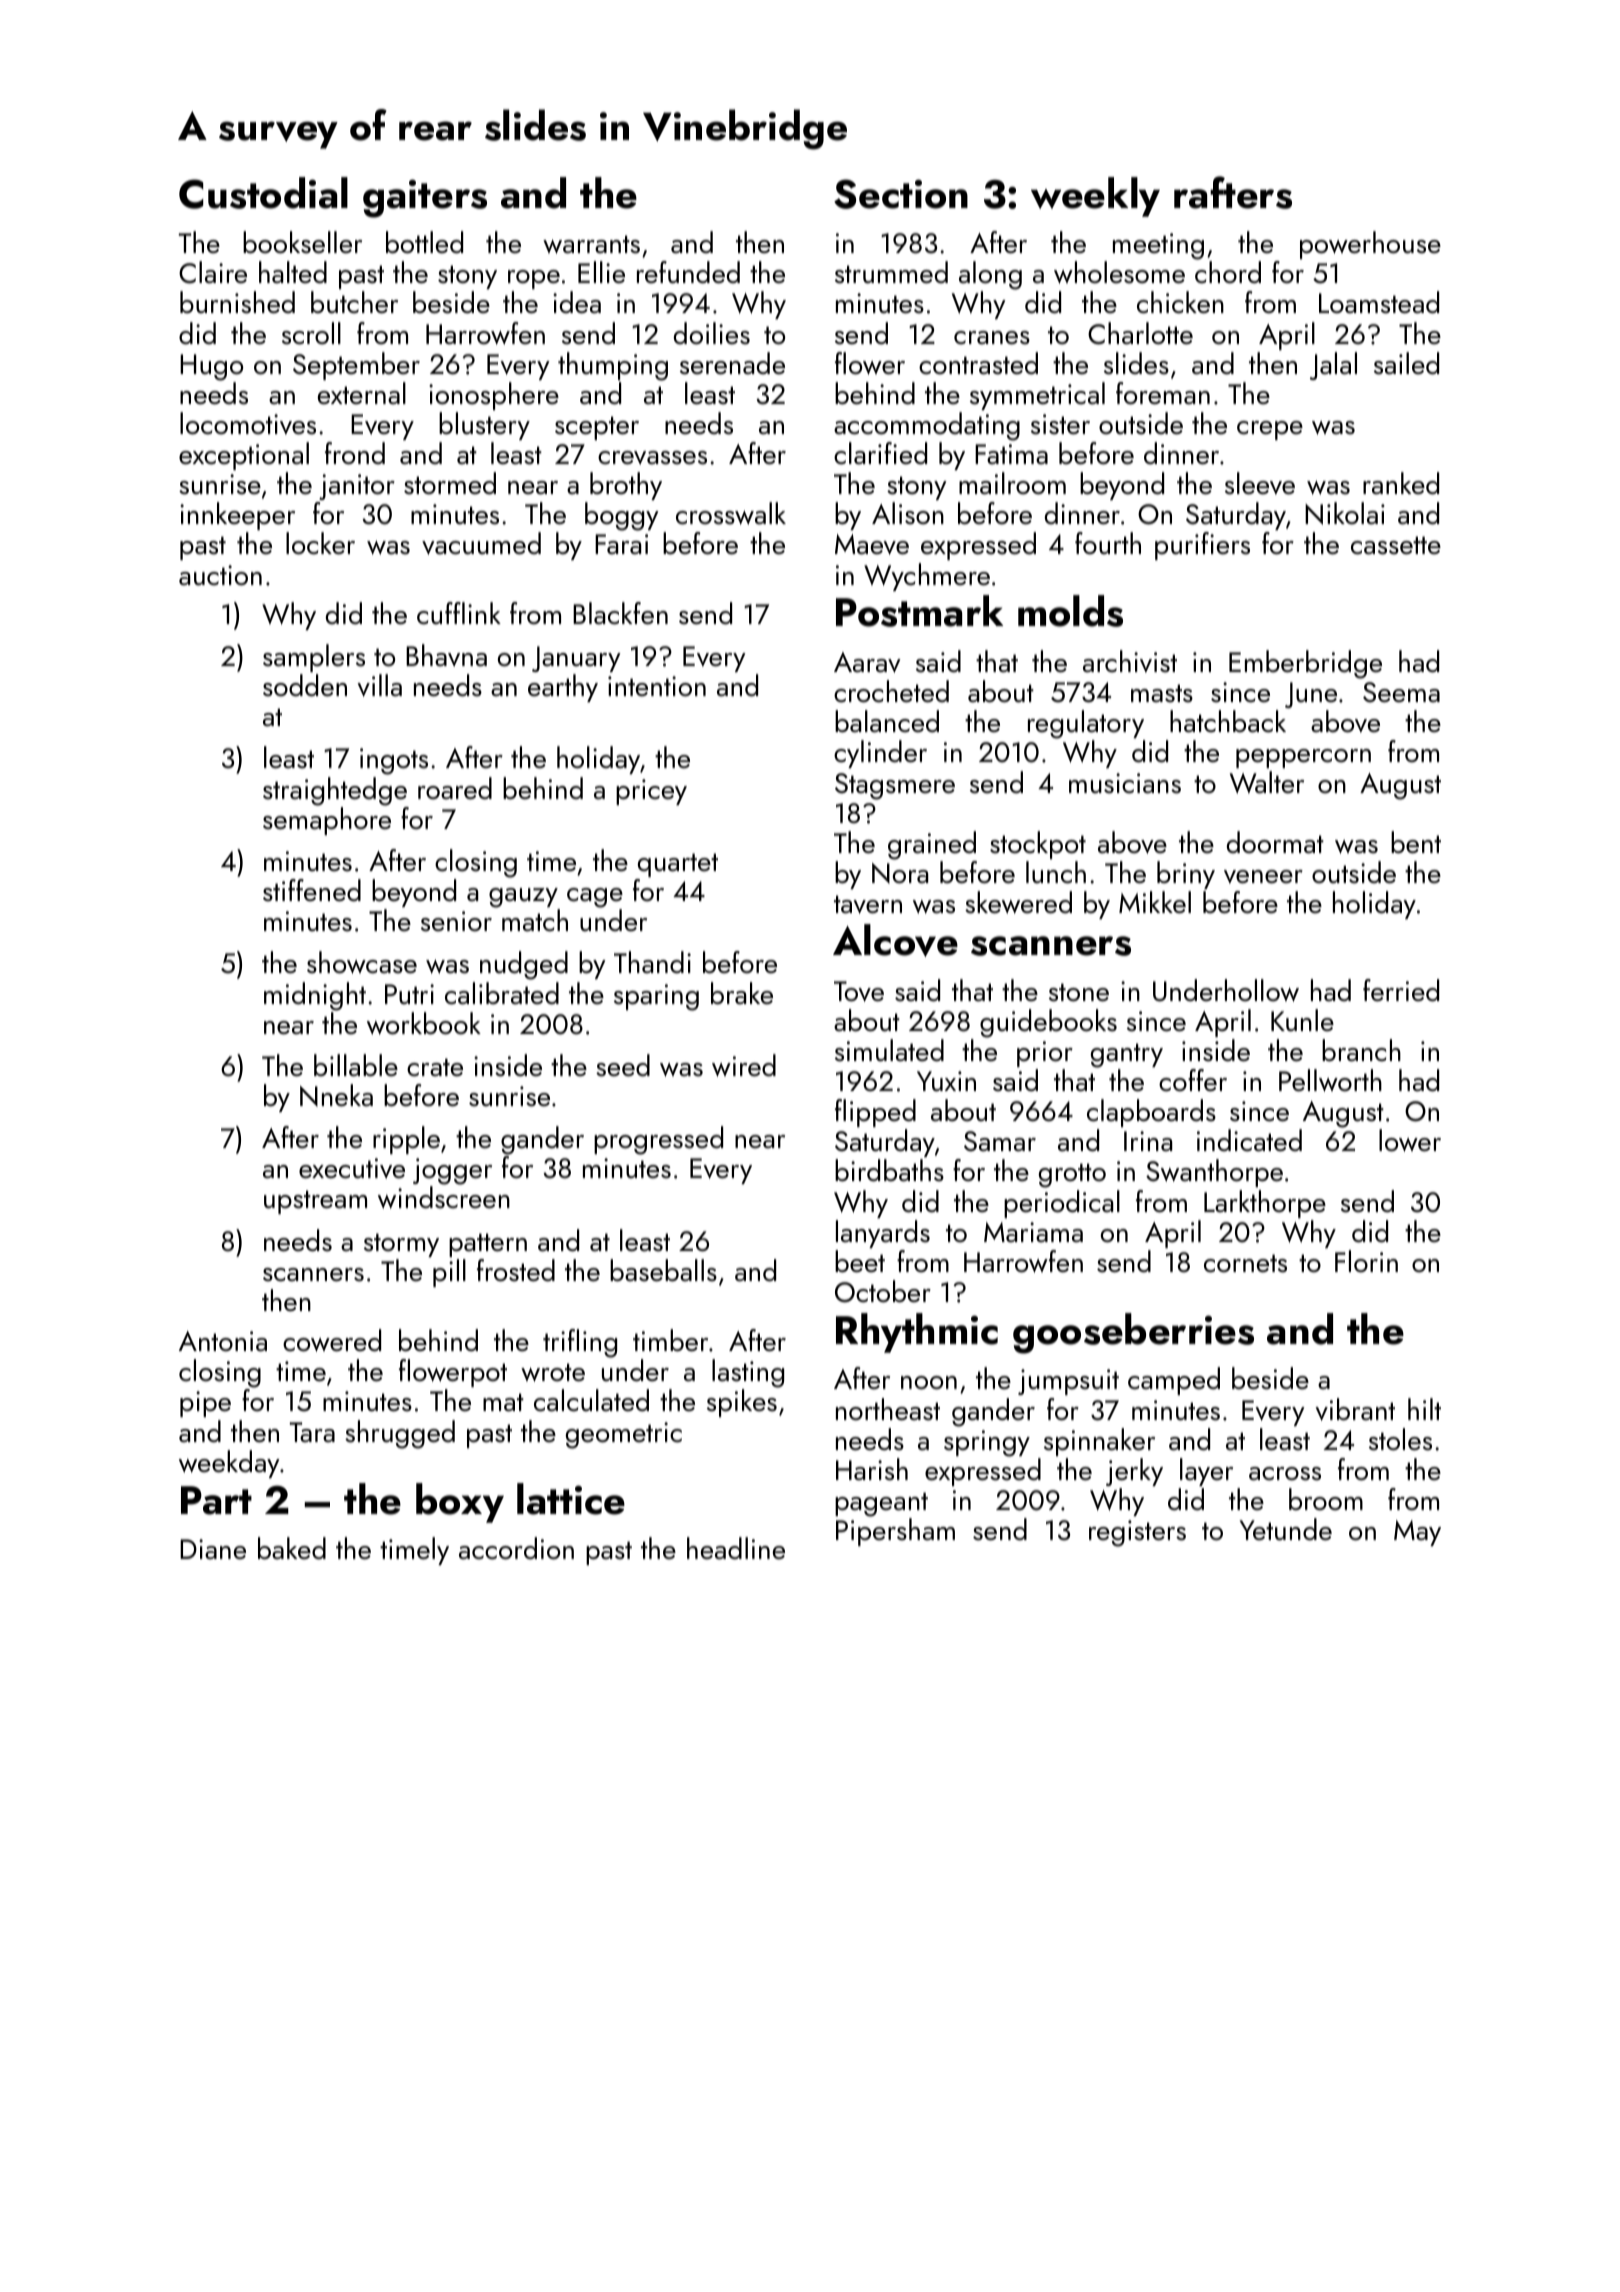  I want to click on midnight, so click(315, 996).
